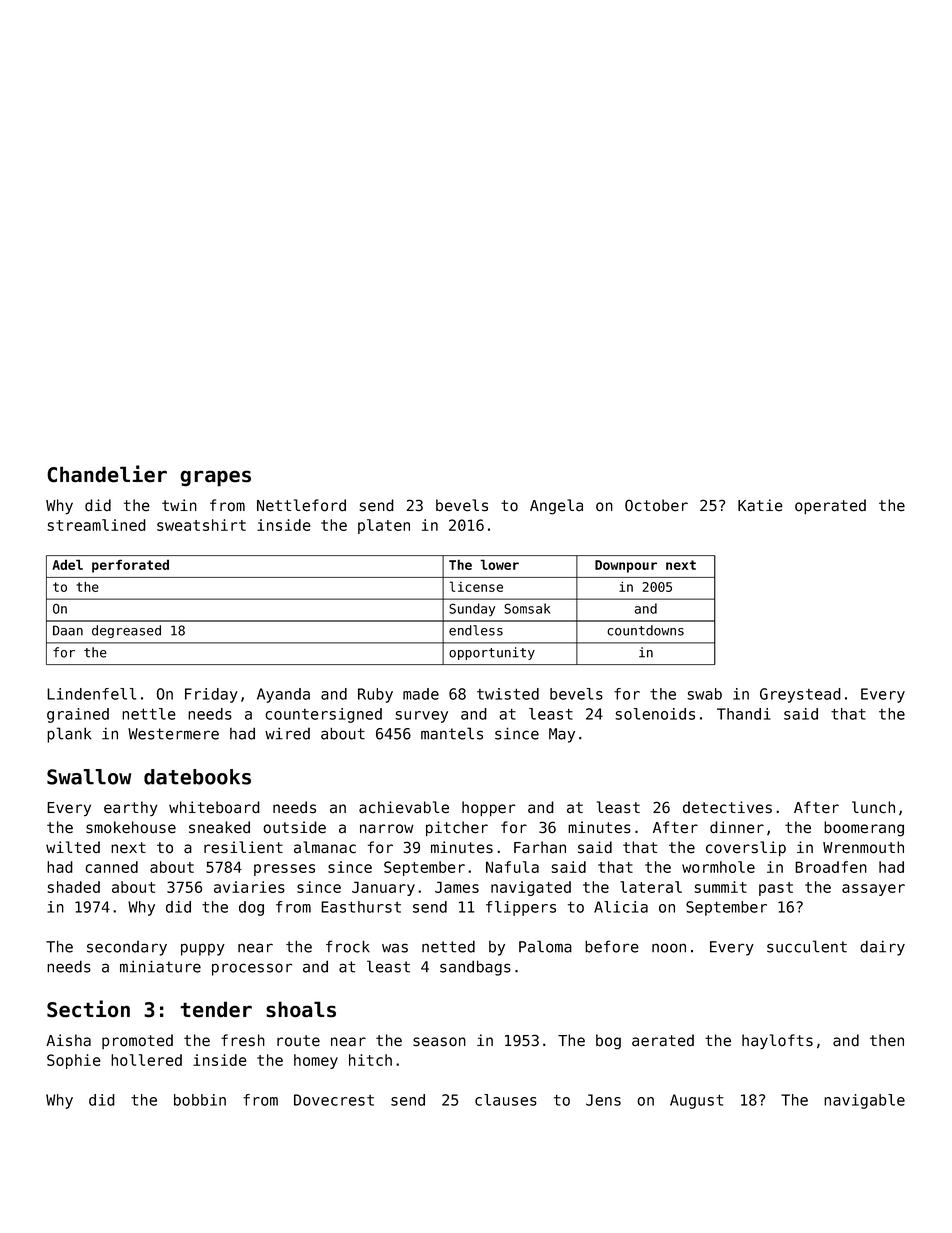 The width and height of the screenshot is (952, 1233). I want to click on Alicia, so click(621, 907).
